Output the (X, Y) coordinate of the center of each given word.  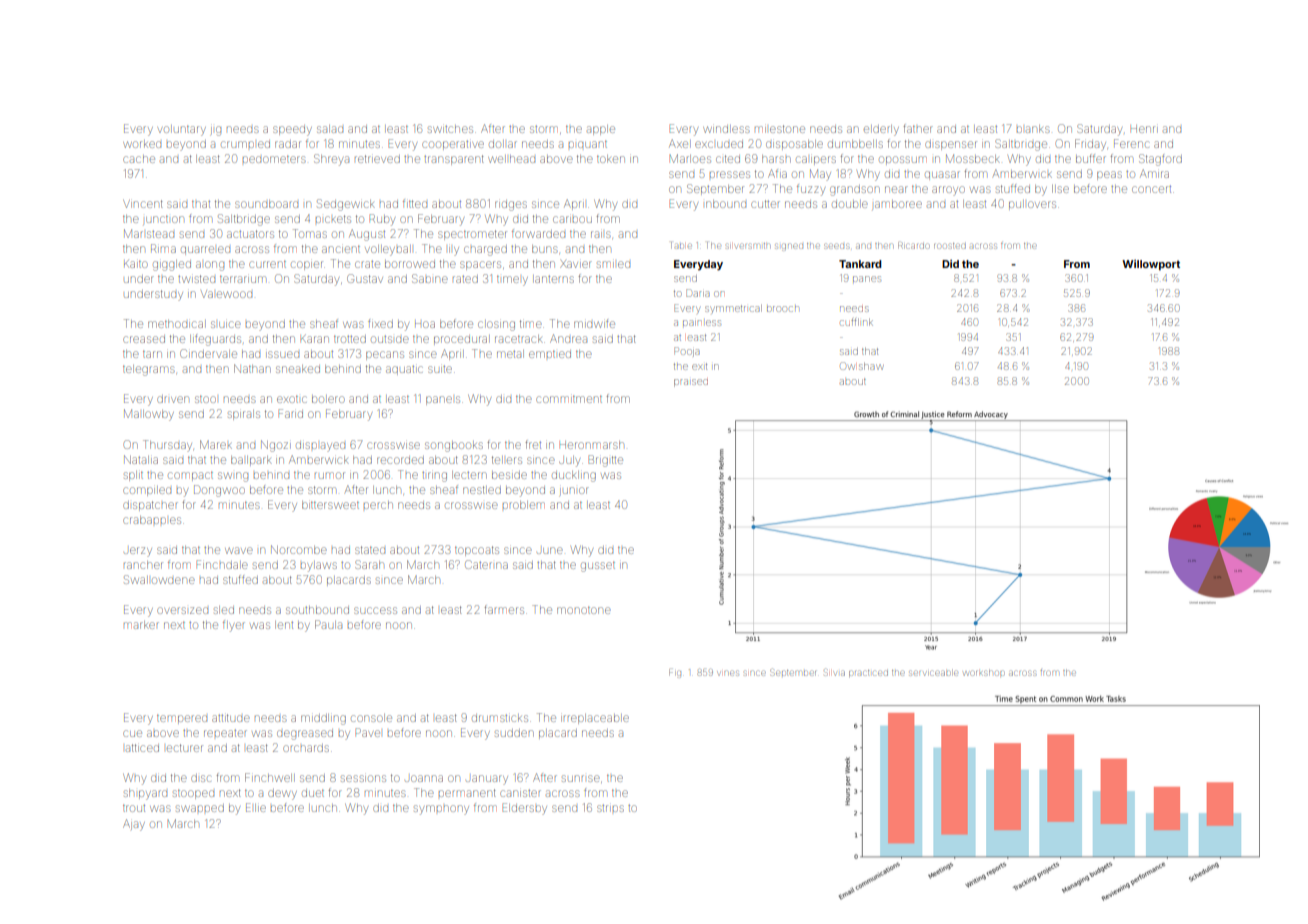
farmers (504, 609)
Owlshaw (862, 366)
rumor (330, 475)
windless (726, 129)
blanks (1033, 129)
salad (330, 129)
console (371, 718)
